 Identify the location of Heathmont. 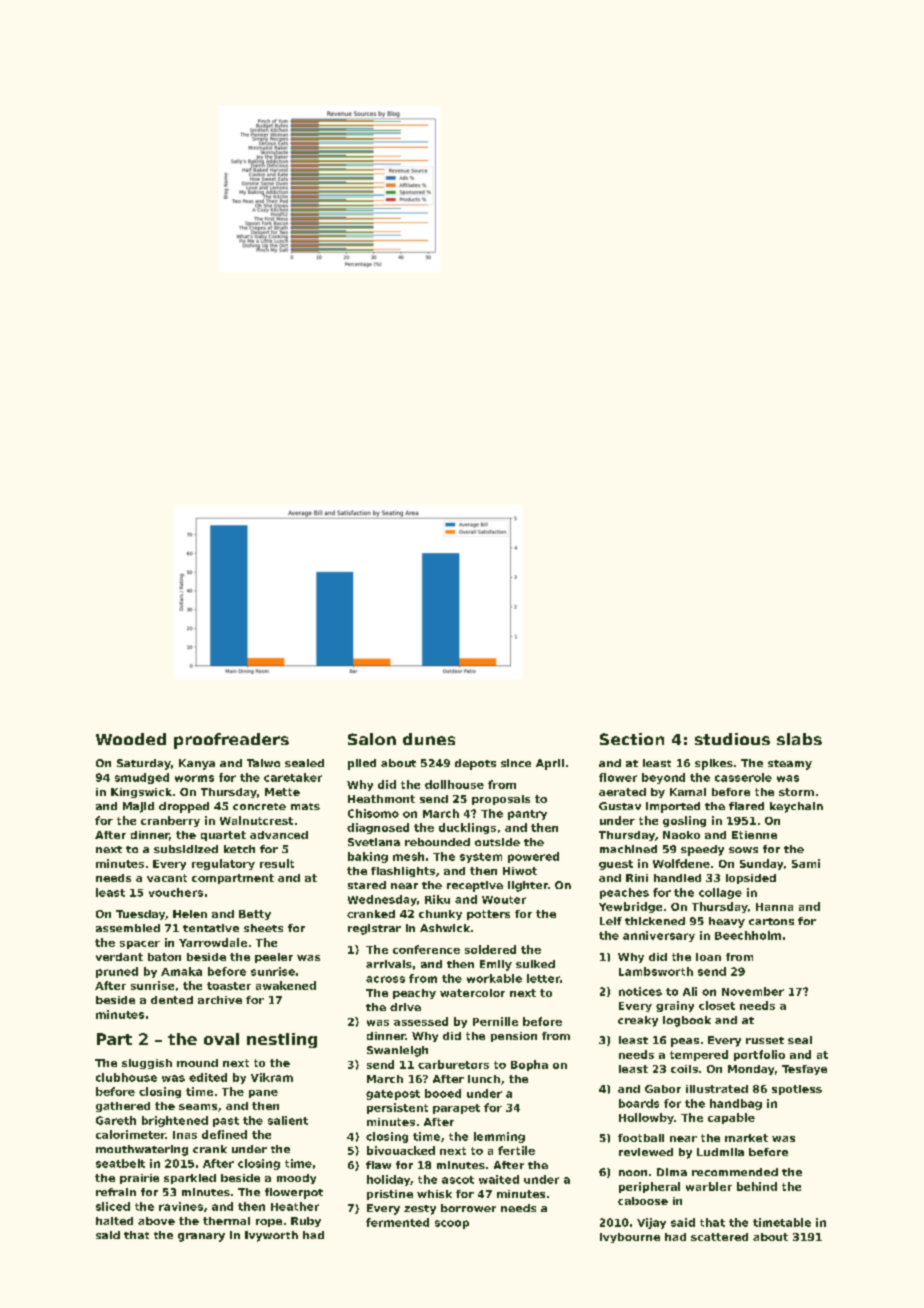
(381, 799).
